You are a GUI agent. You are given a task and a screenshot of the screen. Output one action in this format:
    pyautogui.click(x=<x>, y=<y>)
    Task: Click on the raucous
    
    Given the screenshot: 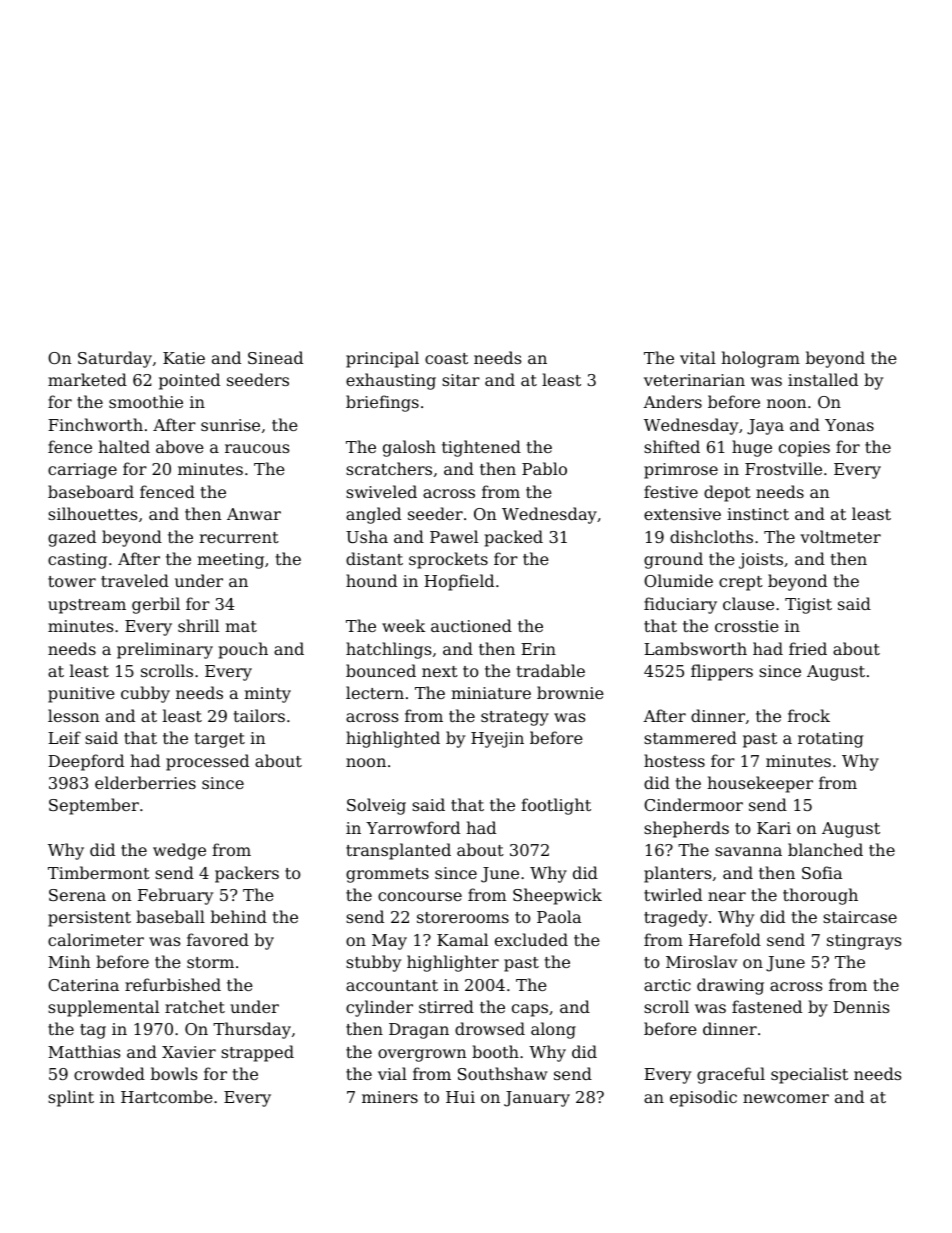 What is the action you would take?
    pyautogui.click(x=257, y=448)
